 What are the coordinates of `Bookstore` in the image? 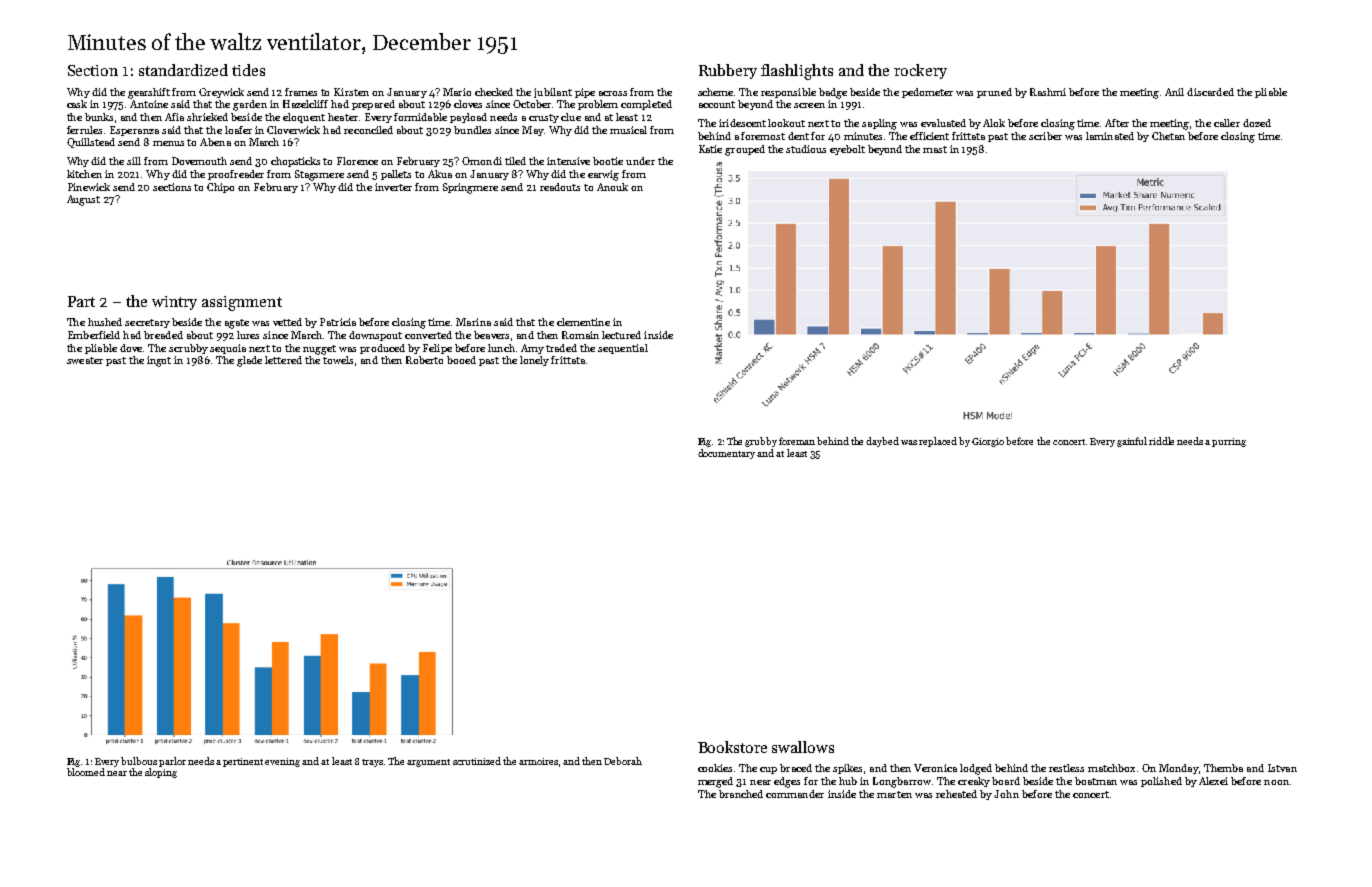 It's located at (732, 747).
